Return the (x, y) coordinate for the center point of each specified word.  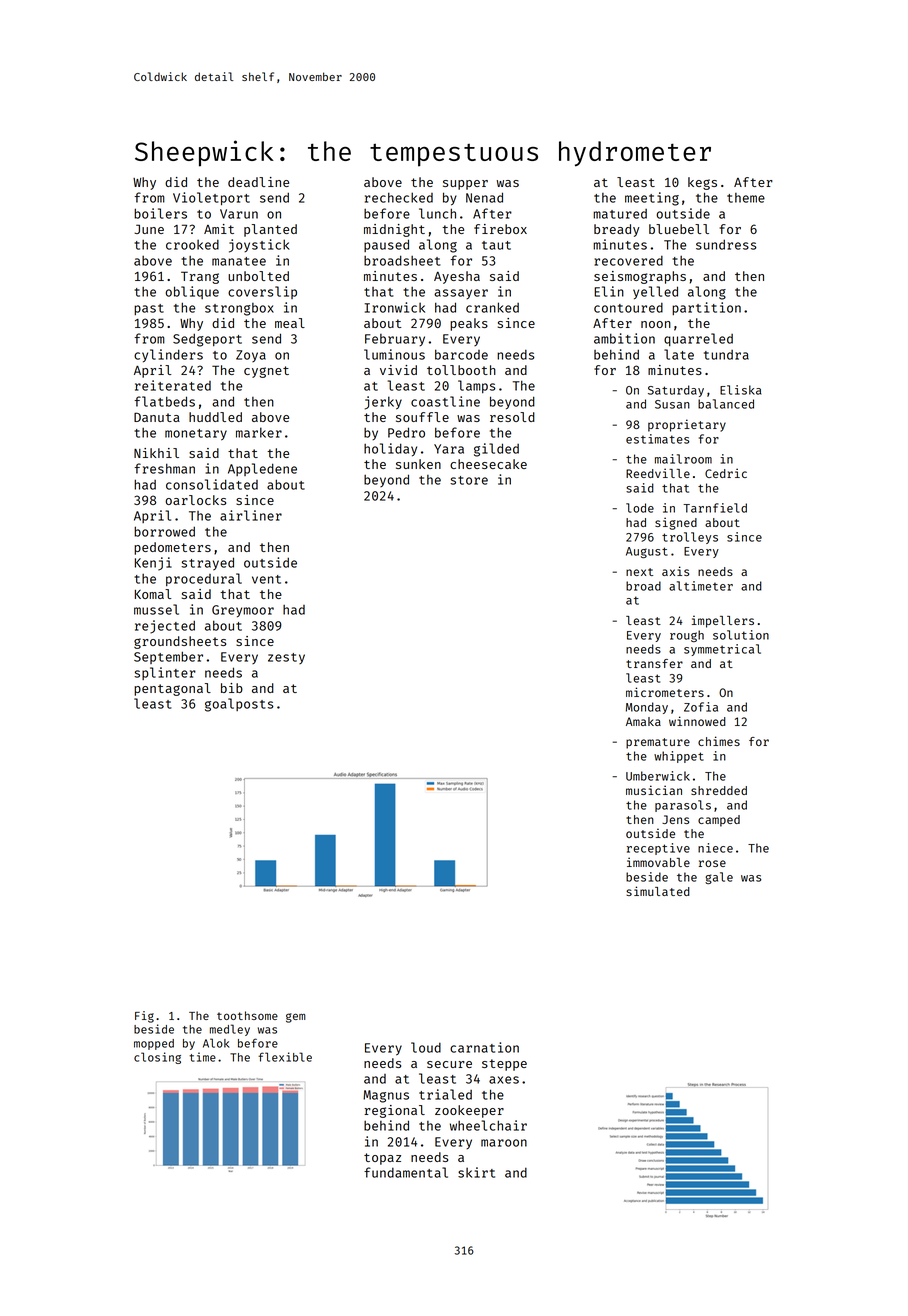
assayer (461, 294)
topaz (382, 1159)
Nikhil (156, 453)
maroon (504, 1143)
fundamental (406, 1172)
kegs (702, 183)
